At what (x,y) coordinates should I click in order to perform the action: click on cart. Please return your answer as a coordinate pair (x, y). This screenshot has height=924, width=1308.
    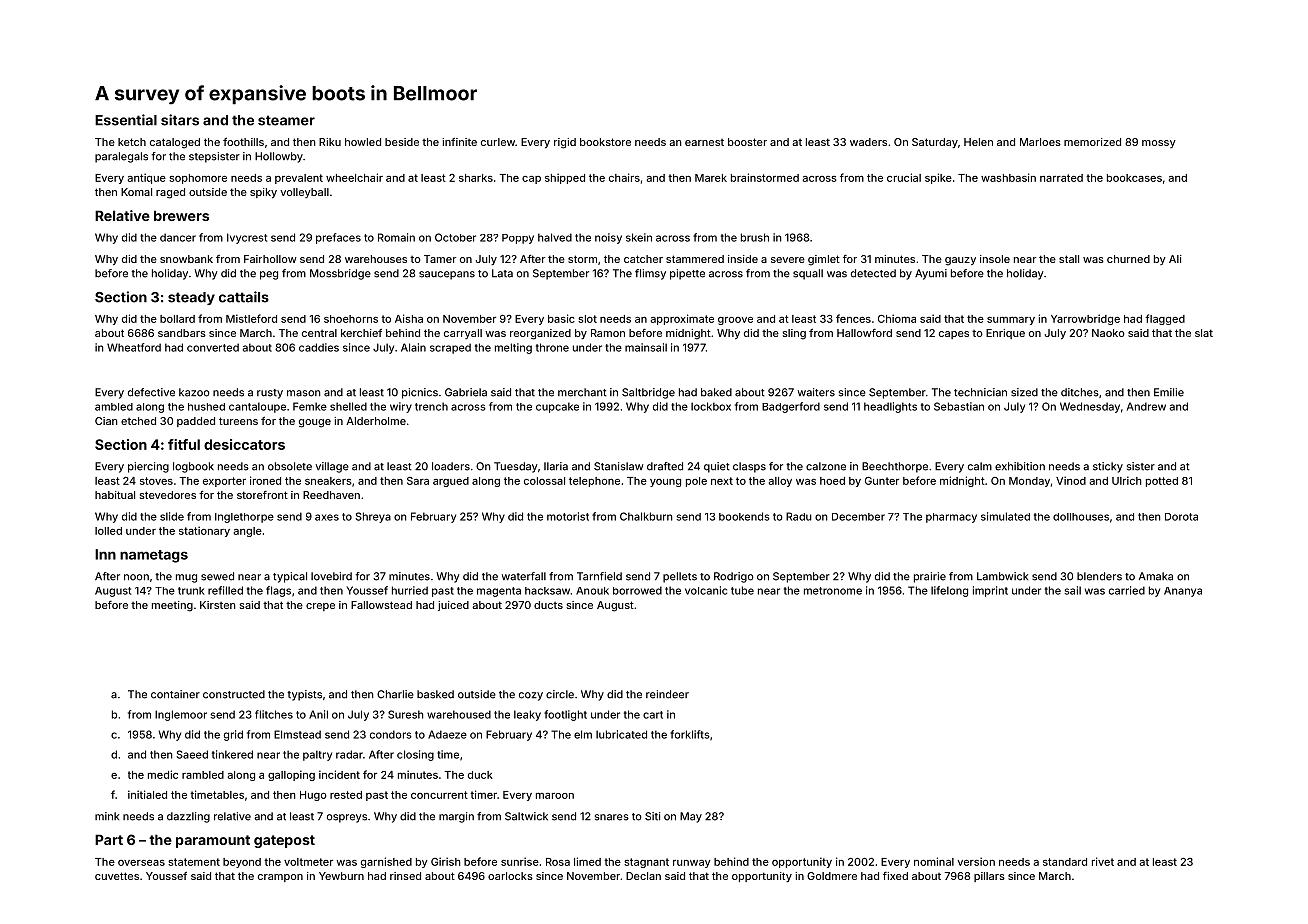
    Looking at the image, I should click on (653, 715).
